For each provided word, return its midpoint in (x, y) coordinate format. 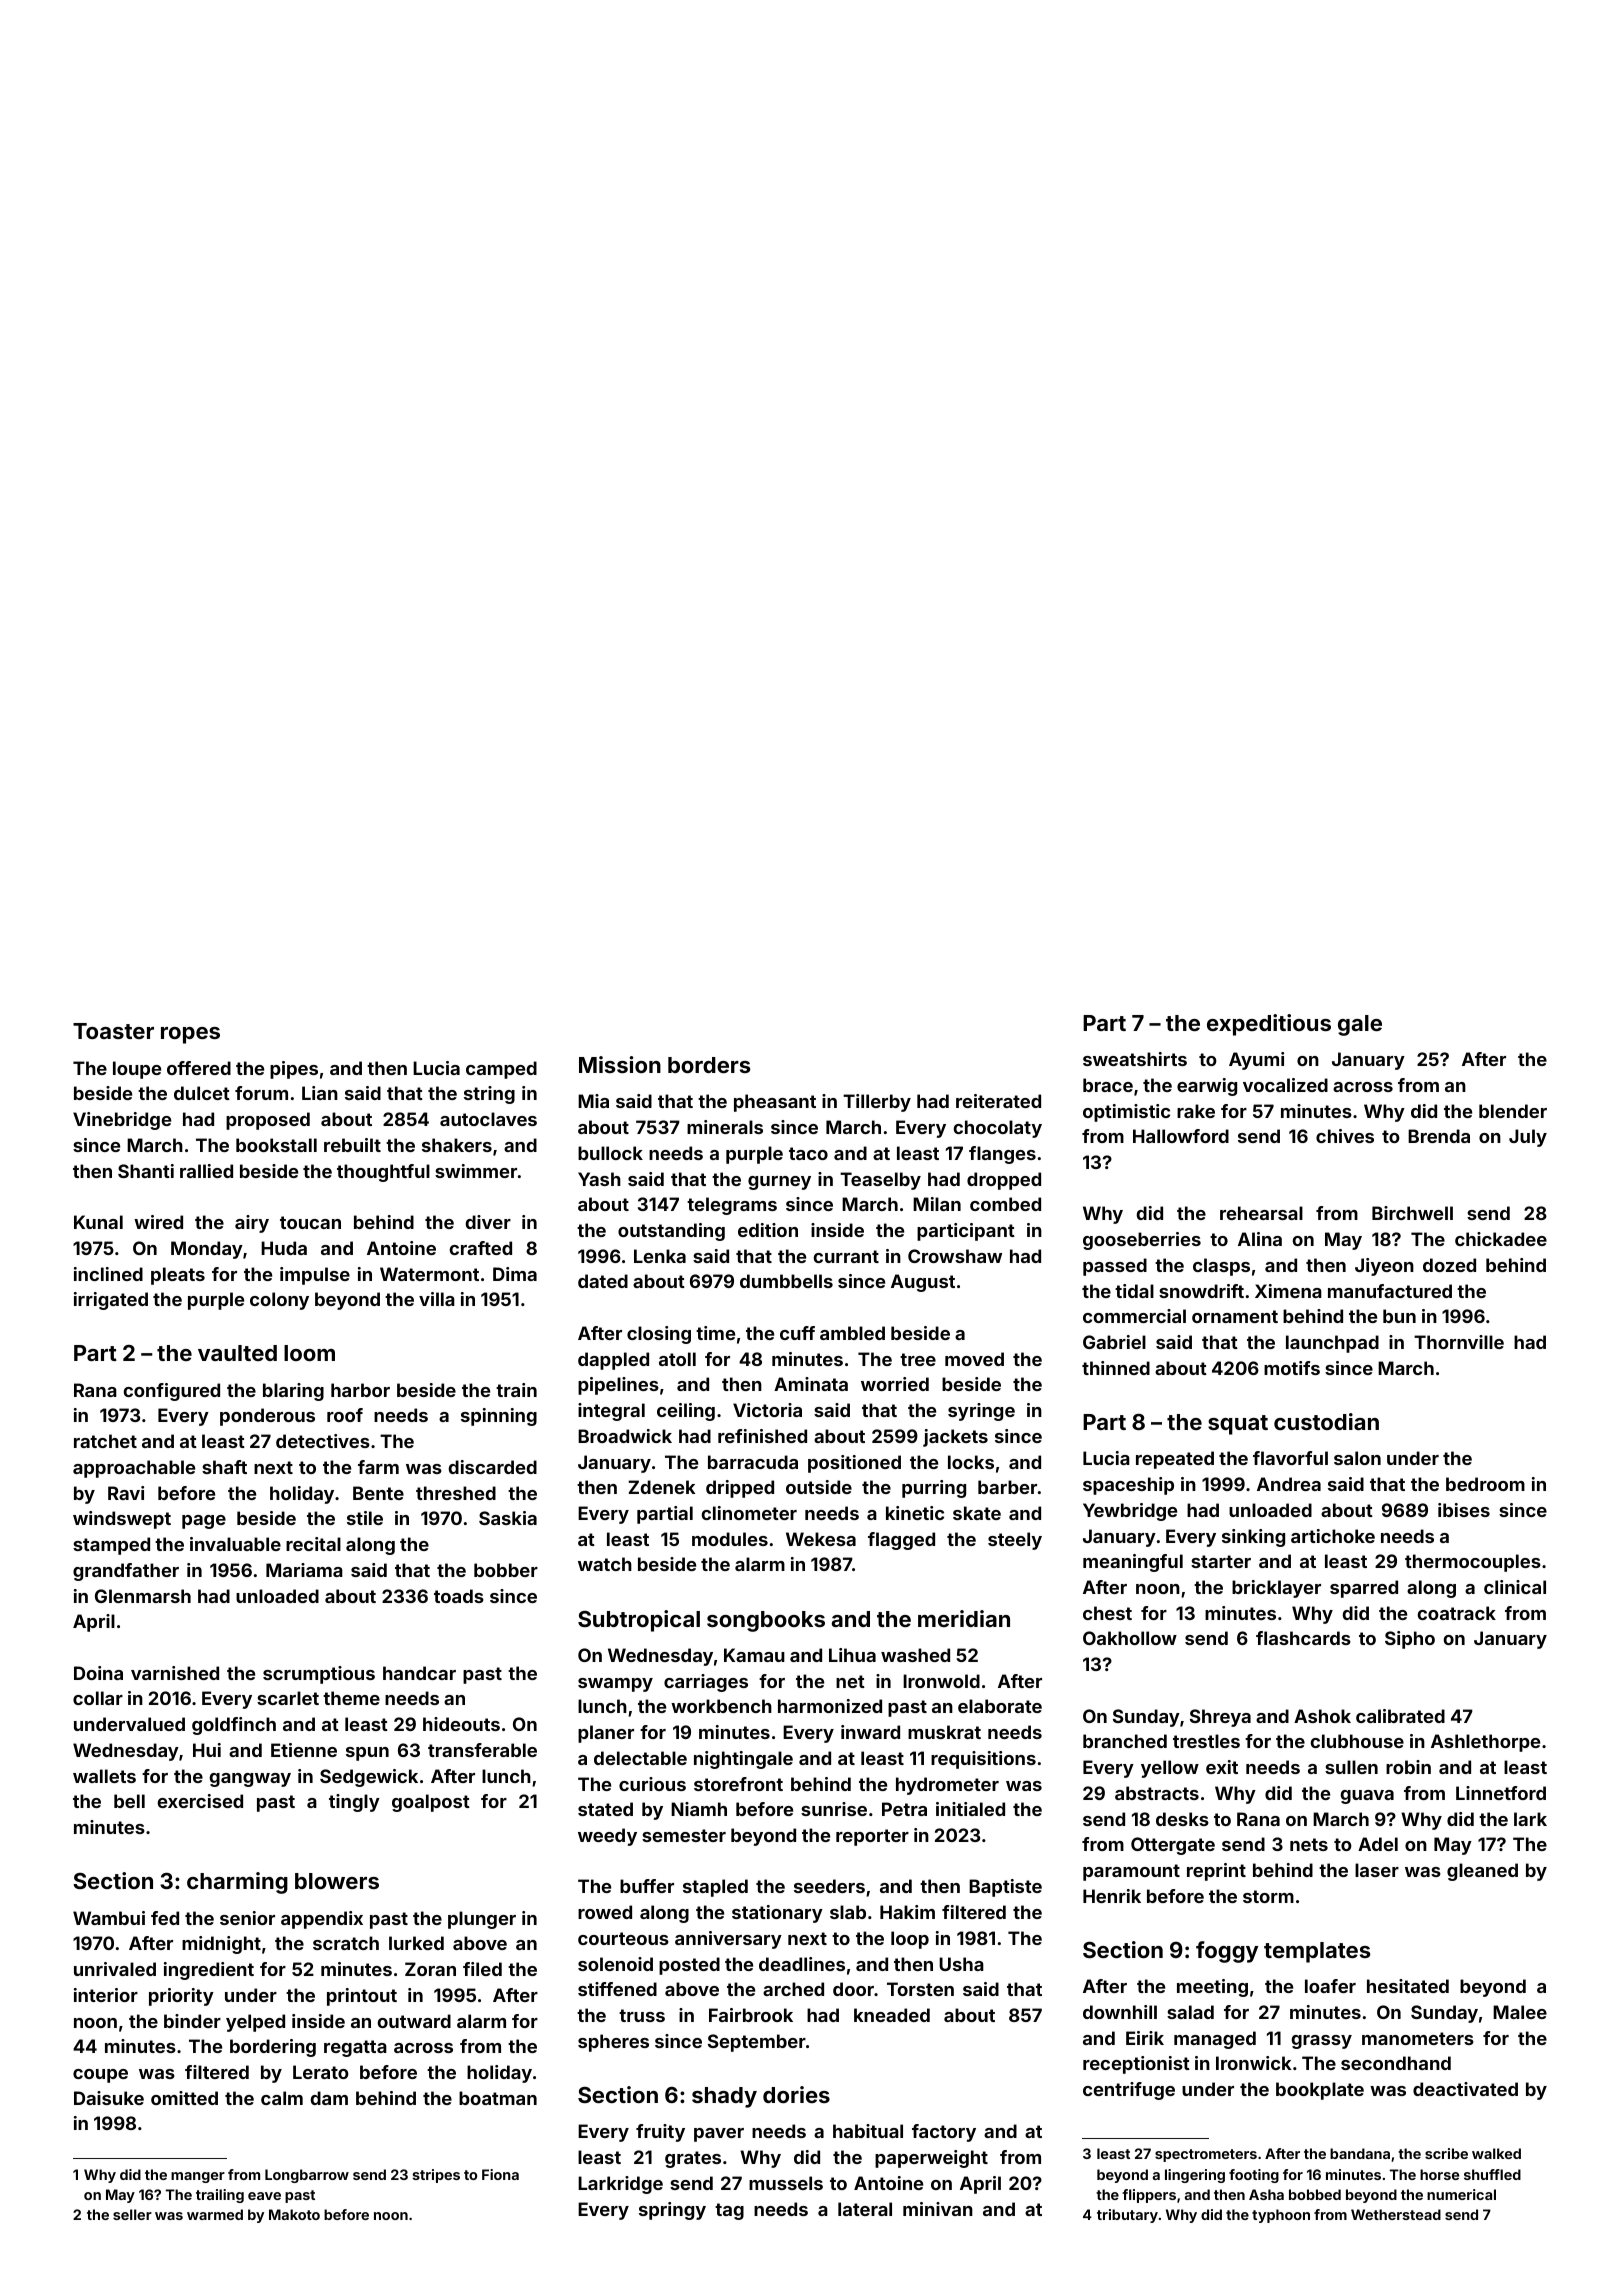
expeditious (1269, 1025)
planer (606, 1734)
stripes (436, 2176)
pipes (294, 1070)
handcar (419, 1673)
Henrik (1112, 1896)
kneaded (892, 2015)
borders (709, 1065)
